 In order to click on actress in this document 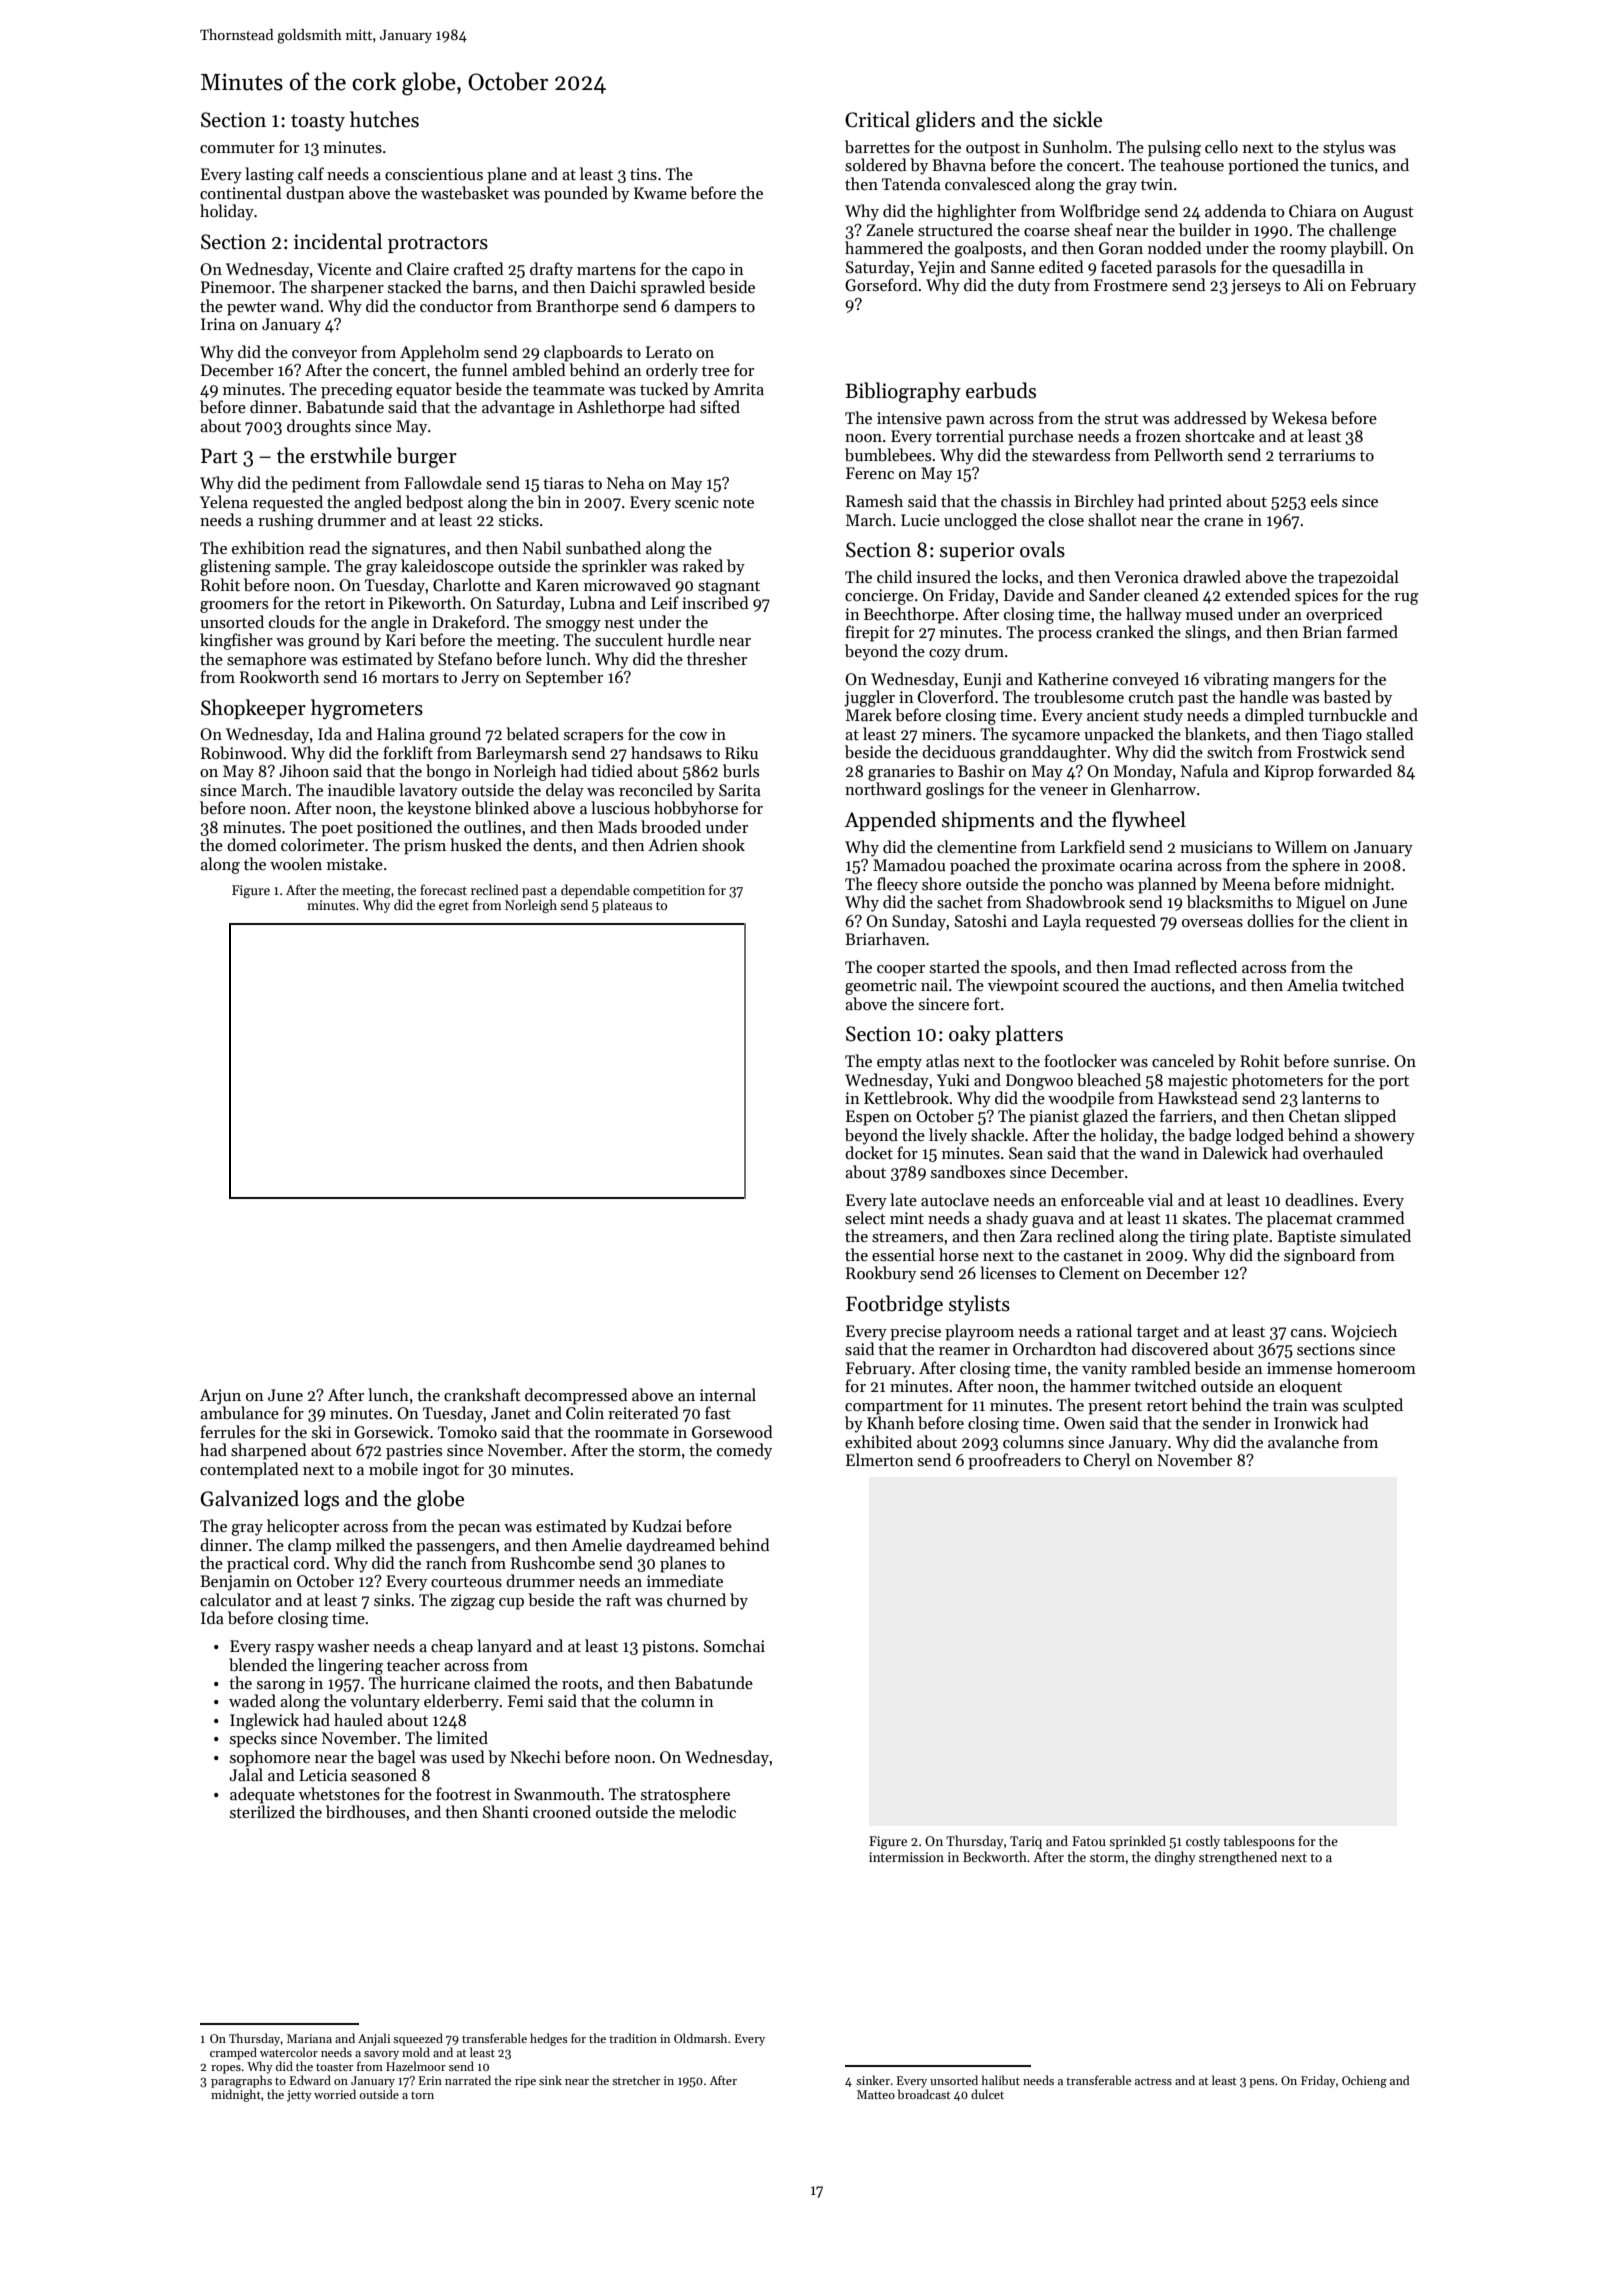, I will do `click(1153, 2081)`.
